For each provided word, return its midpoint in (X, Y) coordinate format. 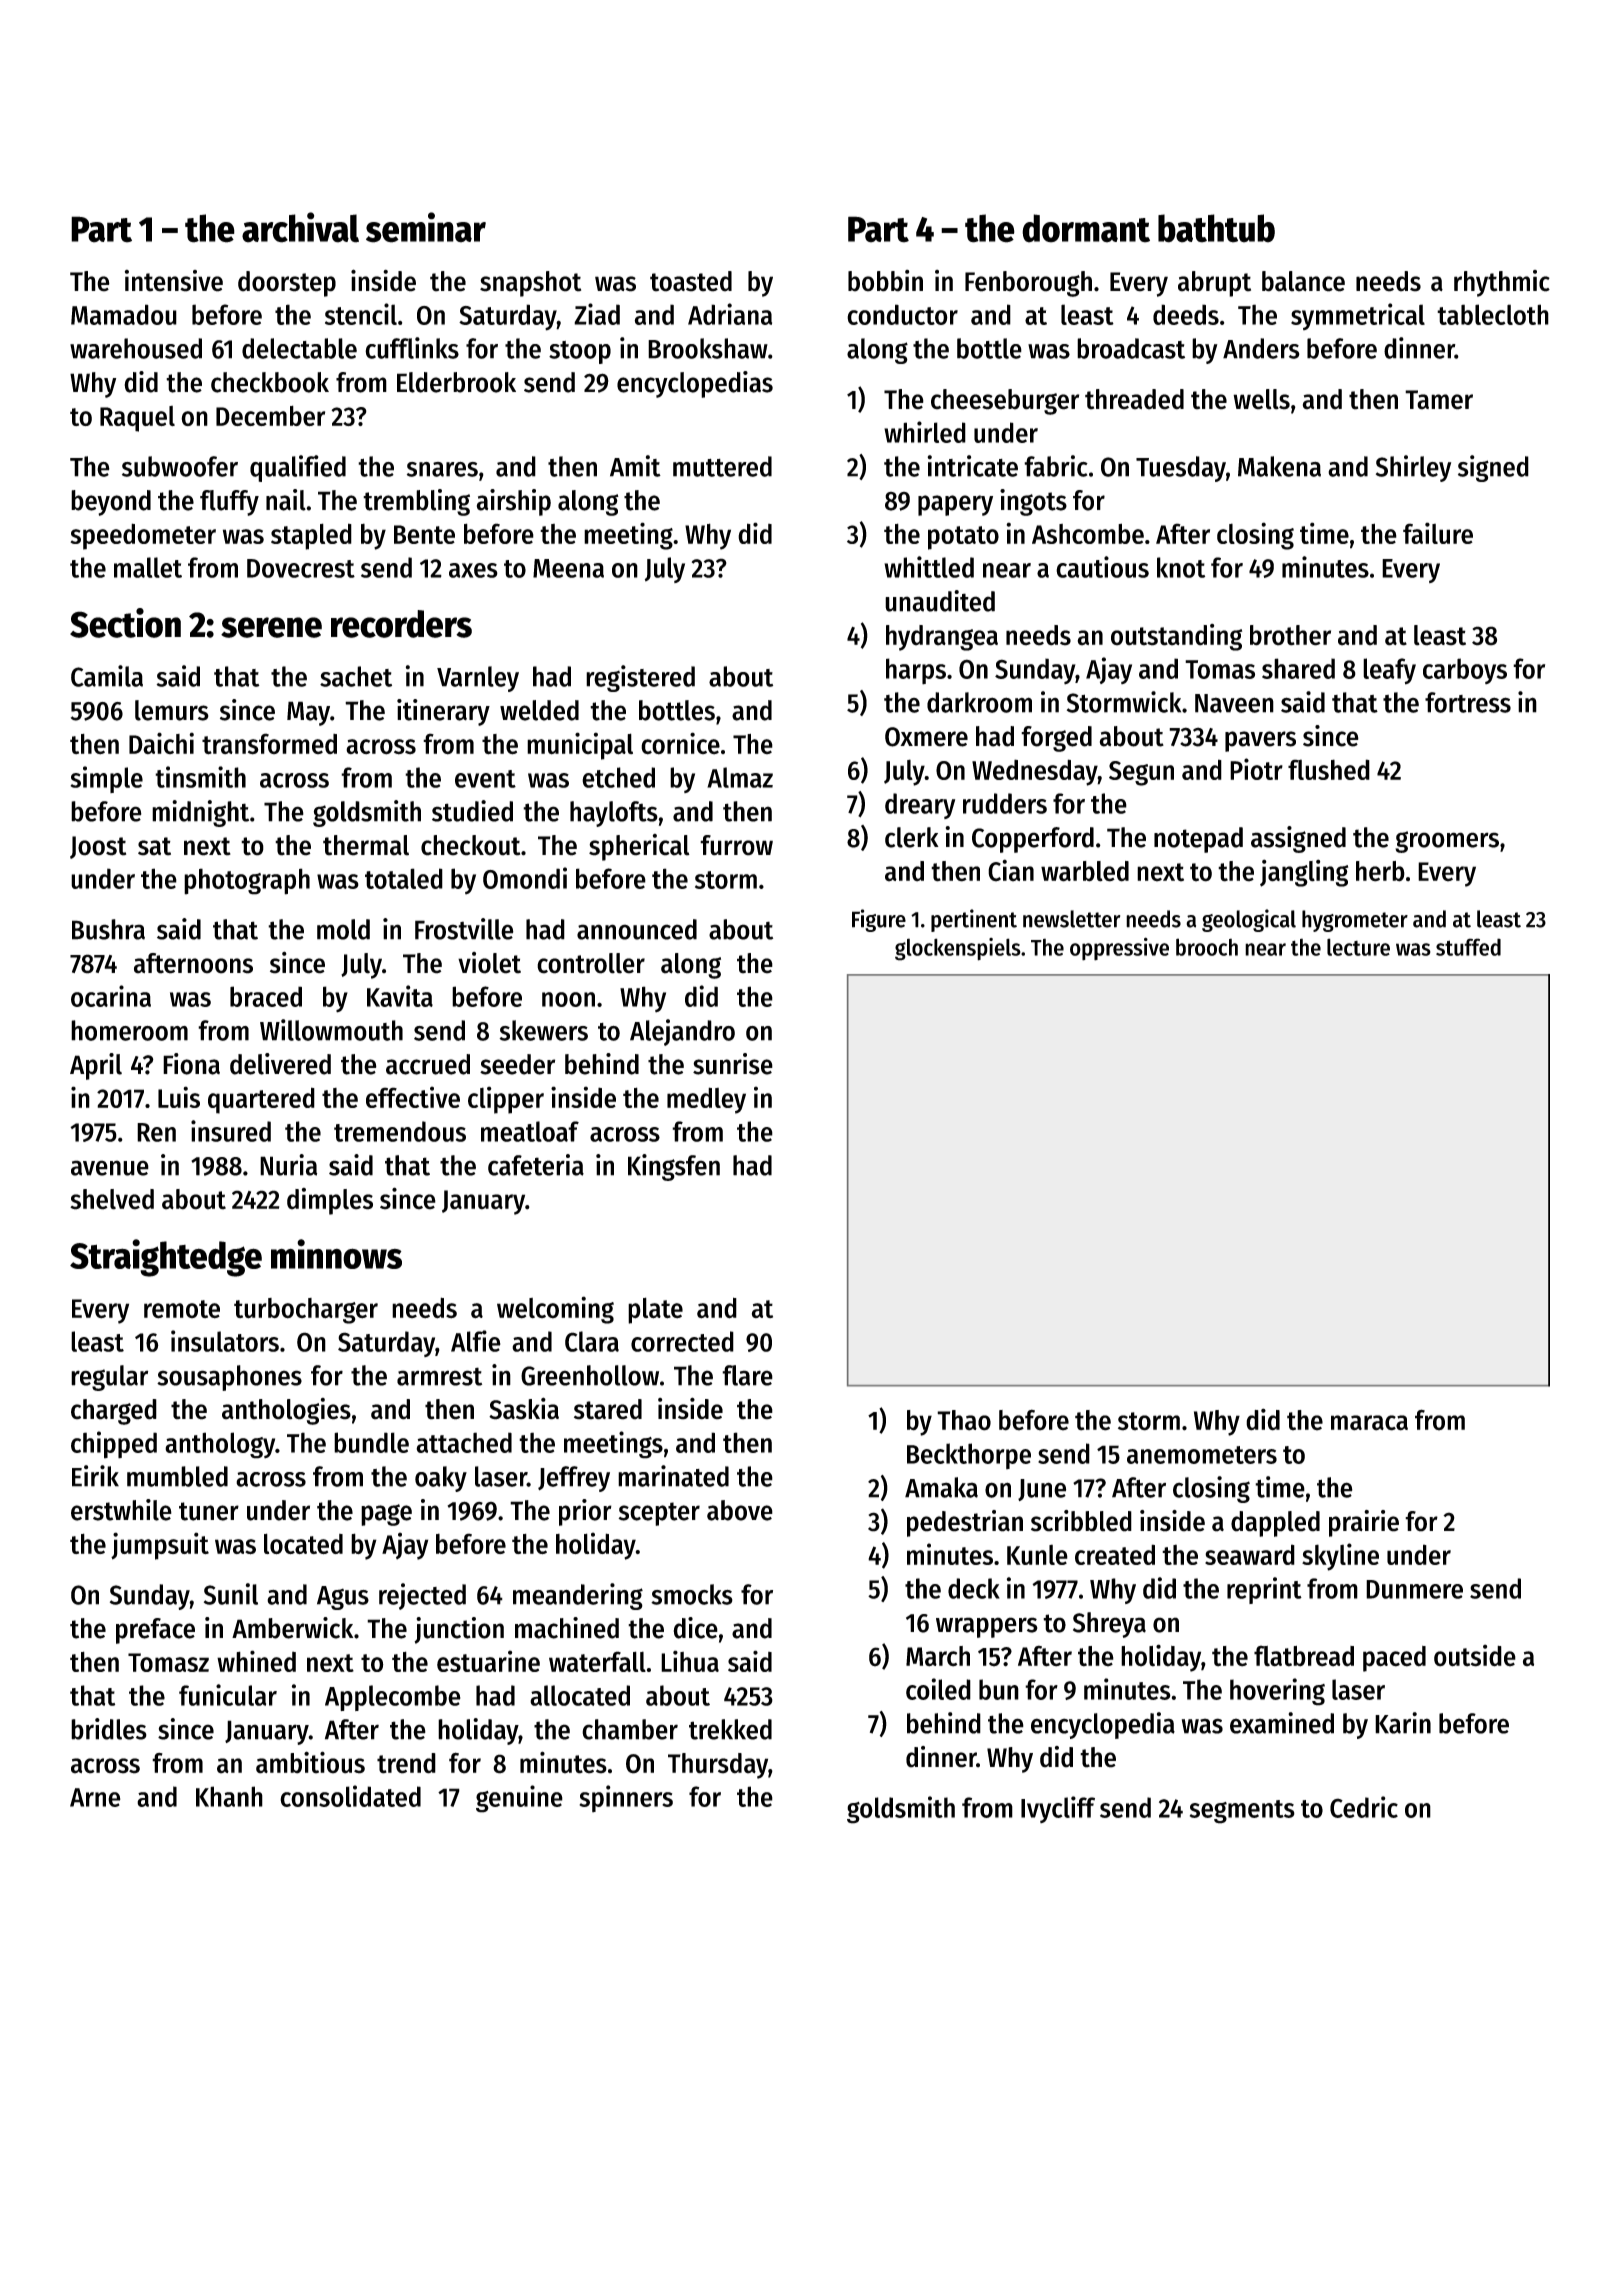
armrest (439, 1376)
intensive (174, 281)
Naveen (1234, 703)
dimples (330, 1201)
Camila (107, 676)
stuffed (1468, 947)
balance (1303, 281)
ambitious (310, 1762)
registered (640, 678)
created (1115, 1554)
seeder (517, 1064)
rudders (1005, 803)
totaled (404, 878)
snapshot (530, 284)
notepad (1198, 840)
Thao (964, 1420)
